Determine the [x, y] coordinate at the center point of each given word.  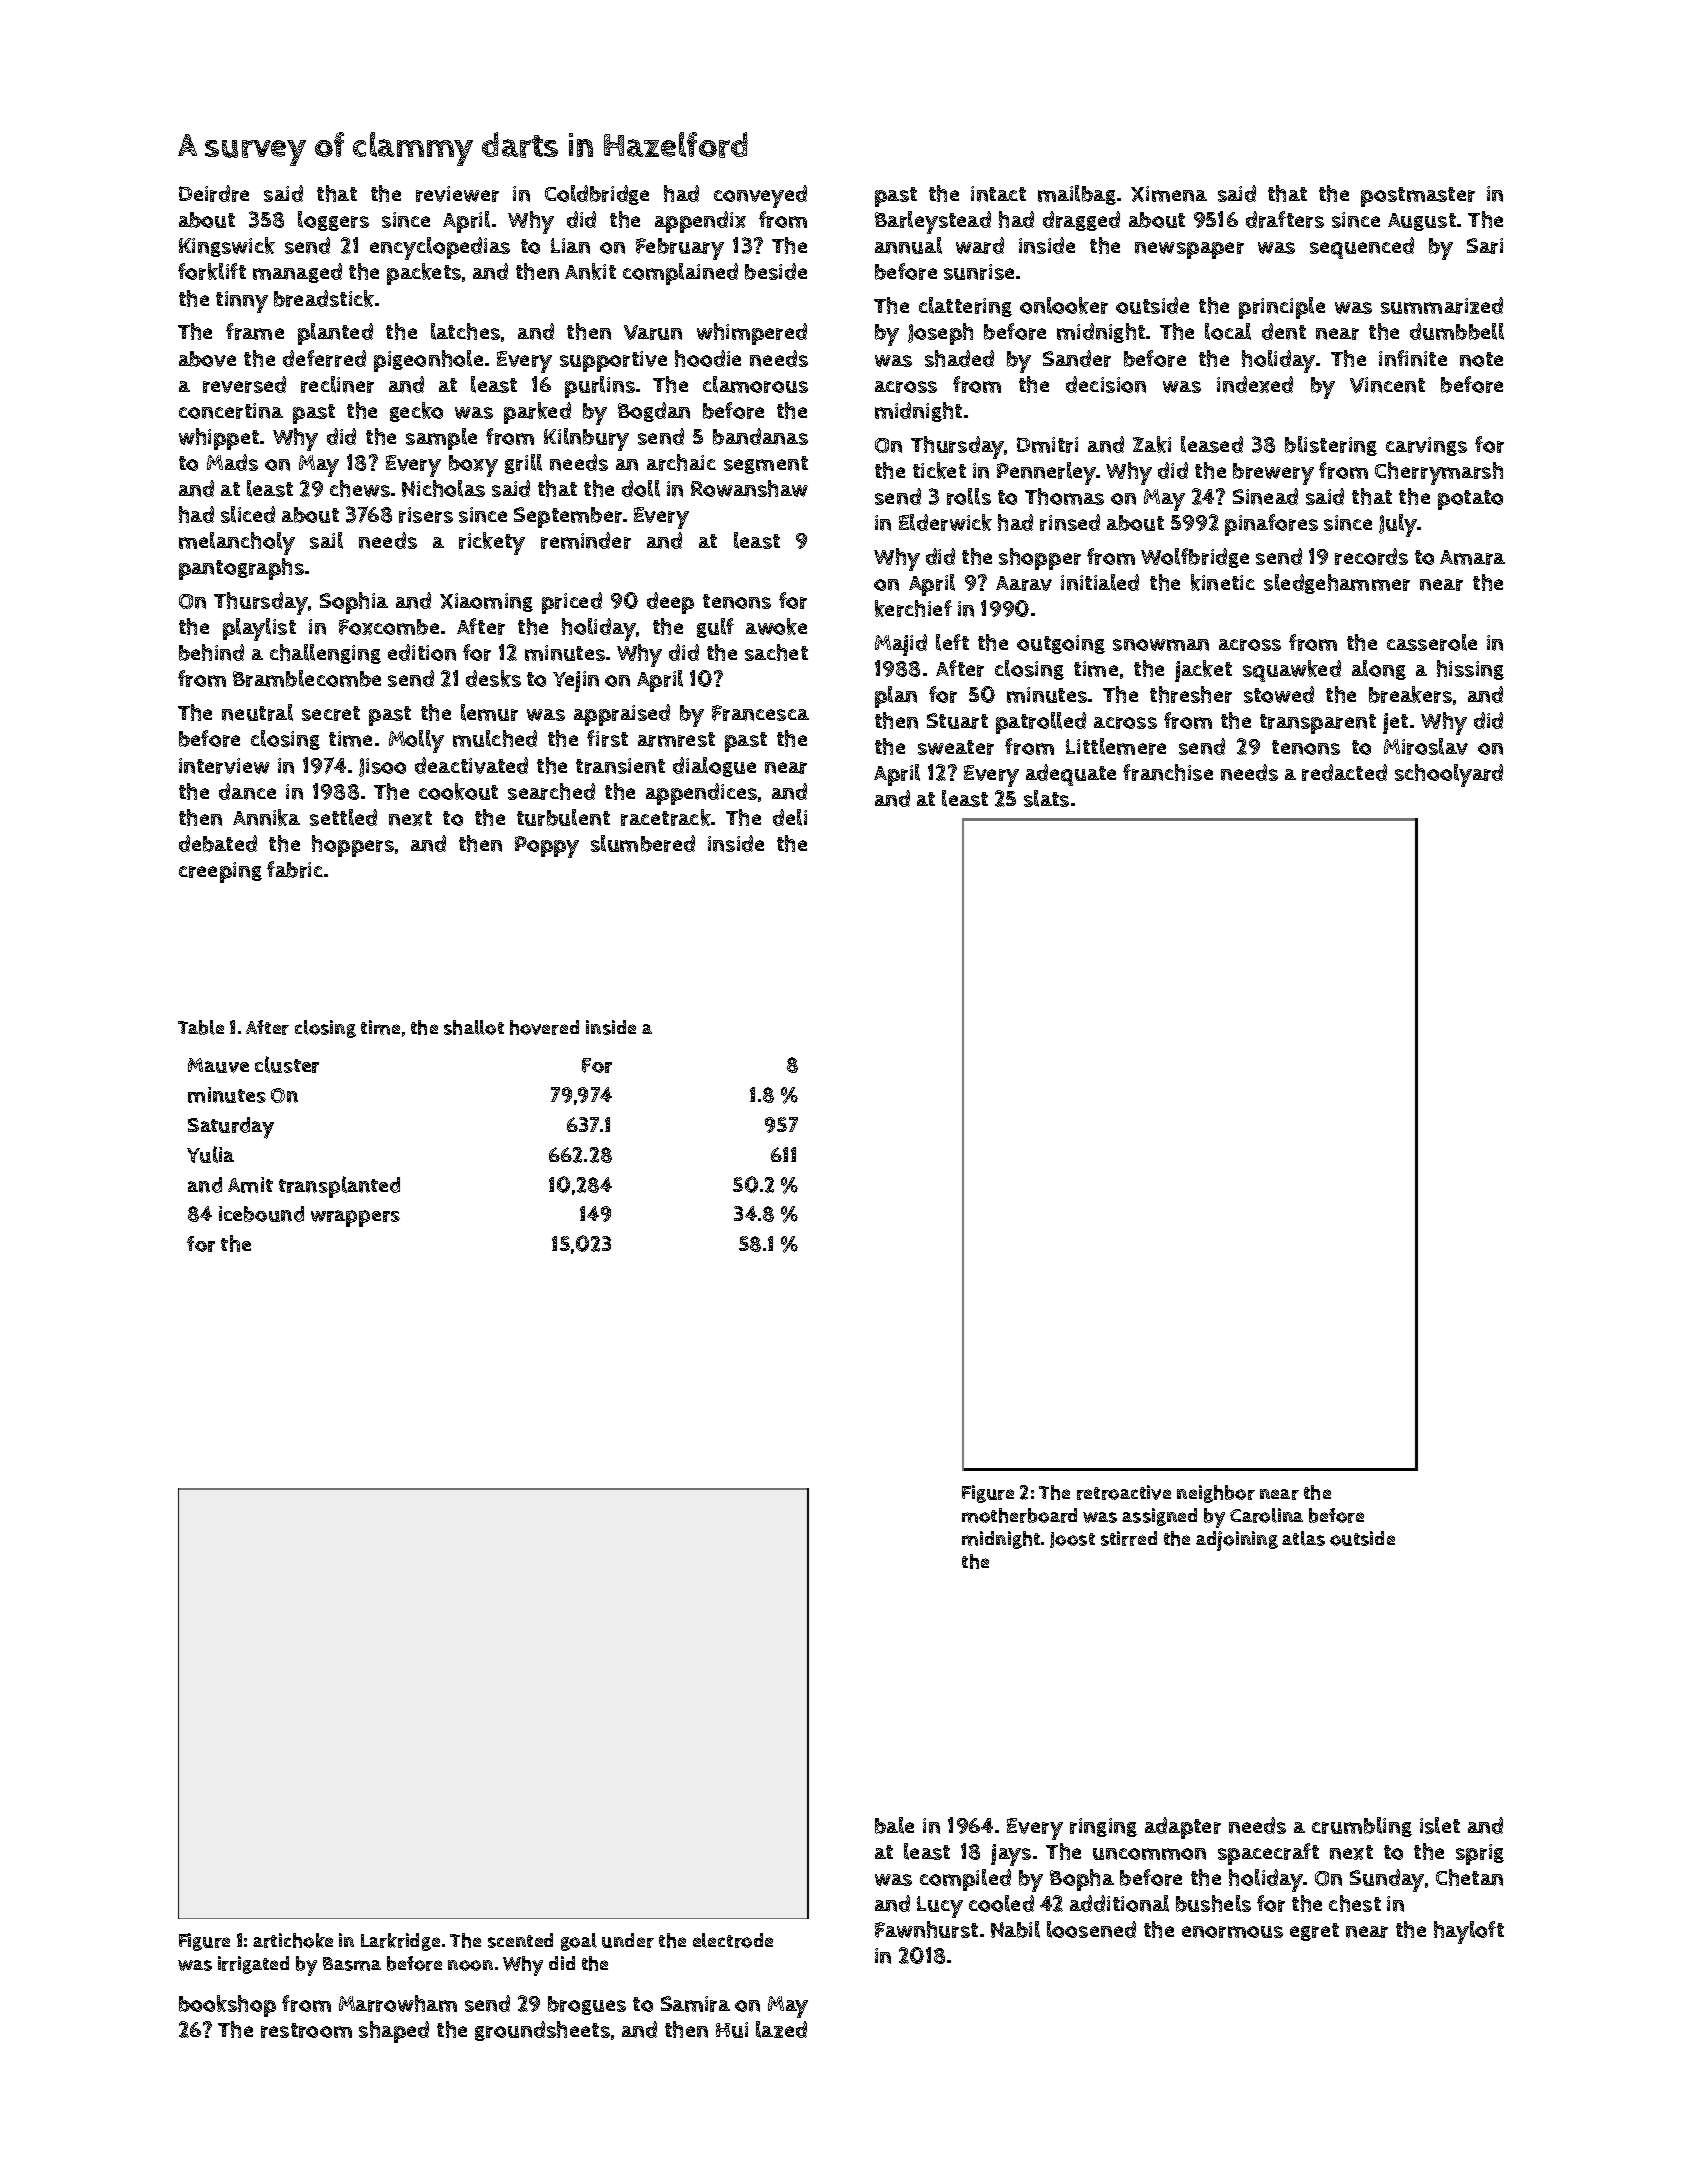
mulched [495, 738]
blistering [1331, 446]
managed [297, 273]
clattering [965, 307]
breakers [1410, 694]
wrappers [355, 1218]
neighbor [1216, 1494]
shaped [394, 2032]
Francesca [760, 713]
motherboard [1019, 1515]
